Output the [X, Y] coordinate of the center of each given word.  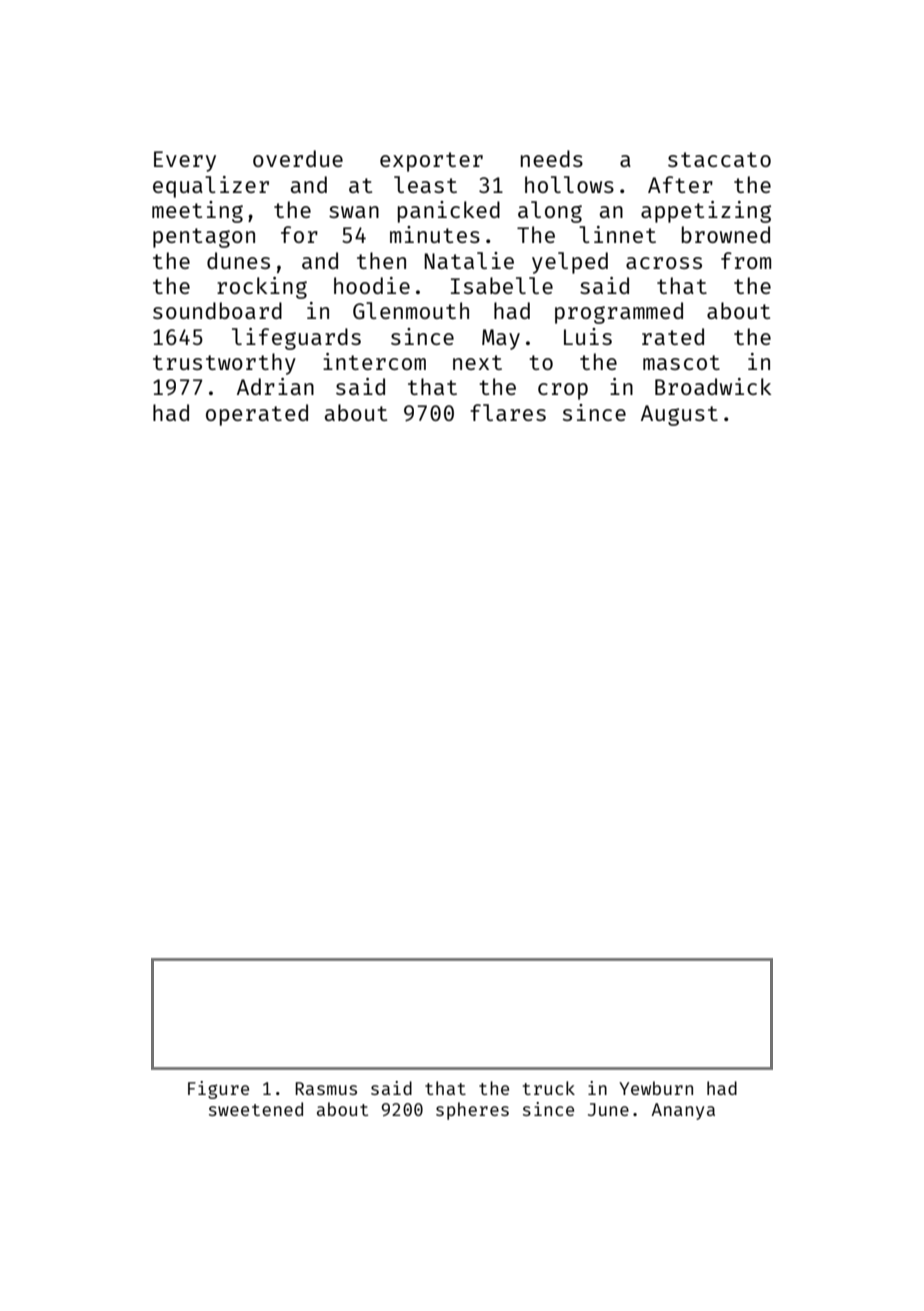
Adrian [275, 386]
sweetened [256, 1109]
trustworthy [224, 364]
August [679, 415]
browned [726, 234]
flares [508, 412]
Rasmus [326, 1088]
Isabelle [502, 285]
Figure [218, 1090]
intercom [374, 361]
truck [549, 1088]
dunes [238, 260]
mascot [681, 362]
